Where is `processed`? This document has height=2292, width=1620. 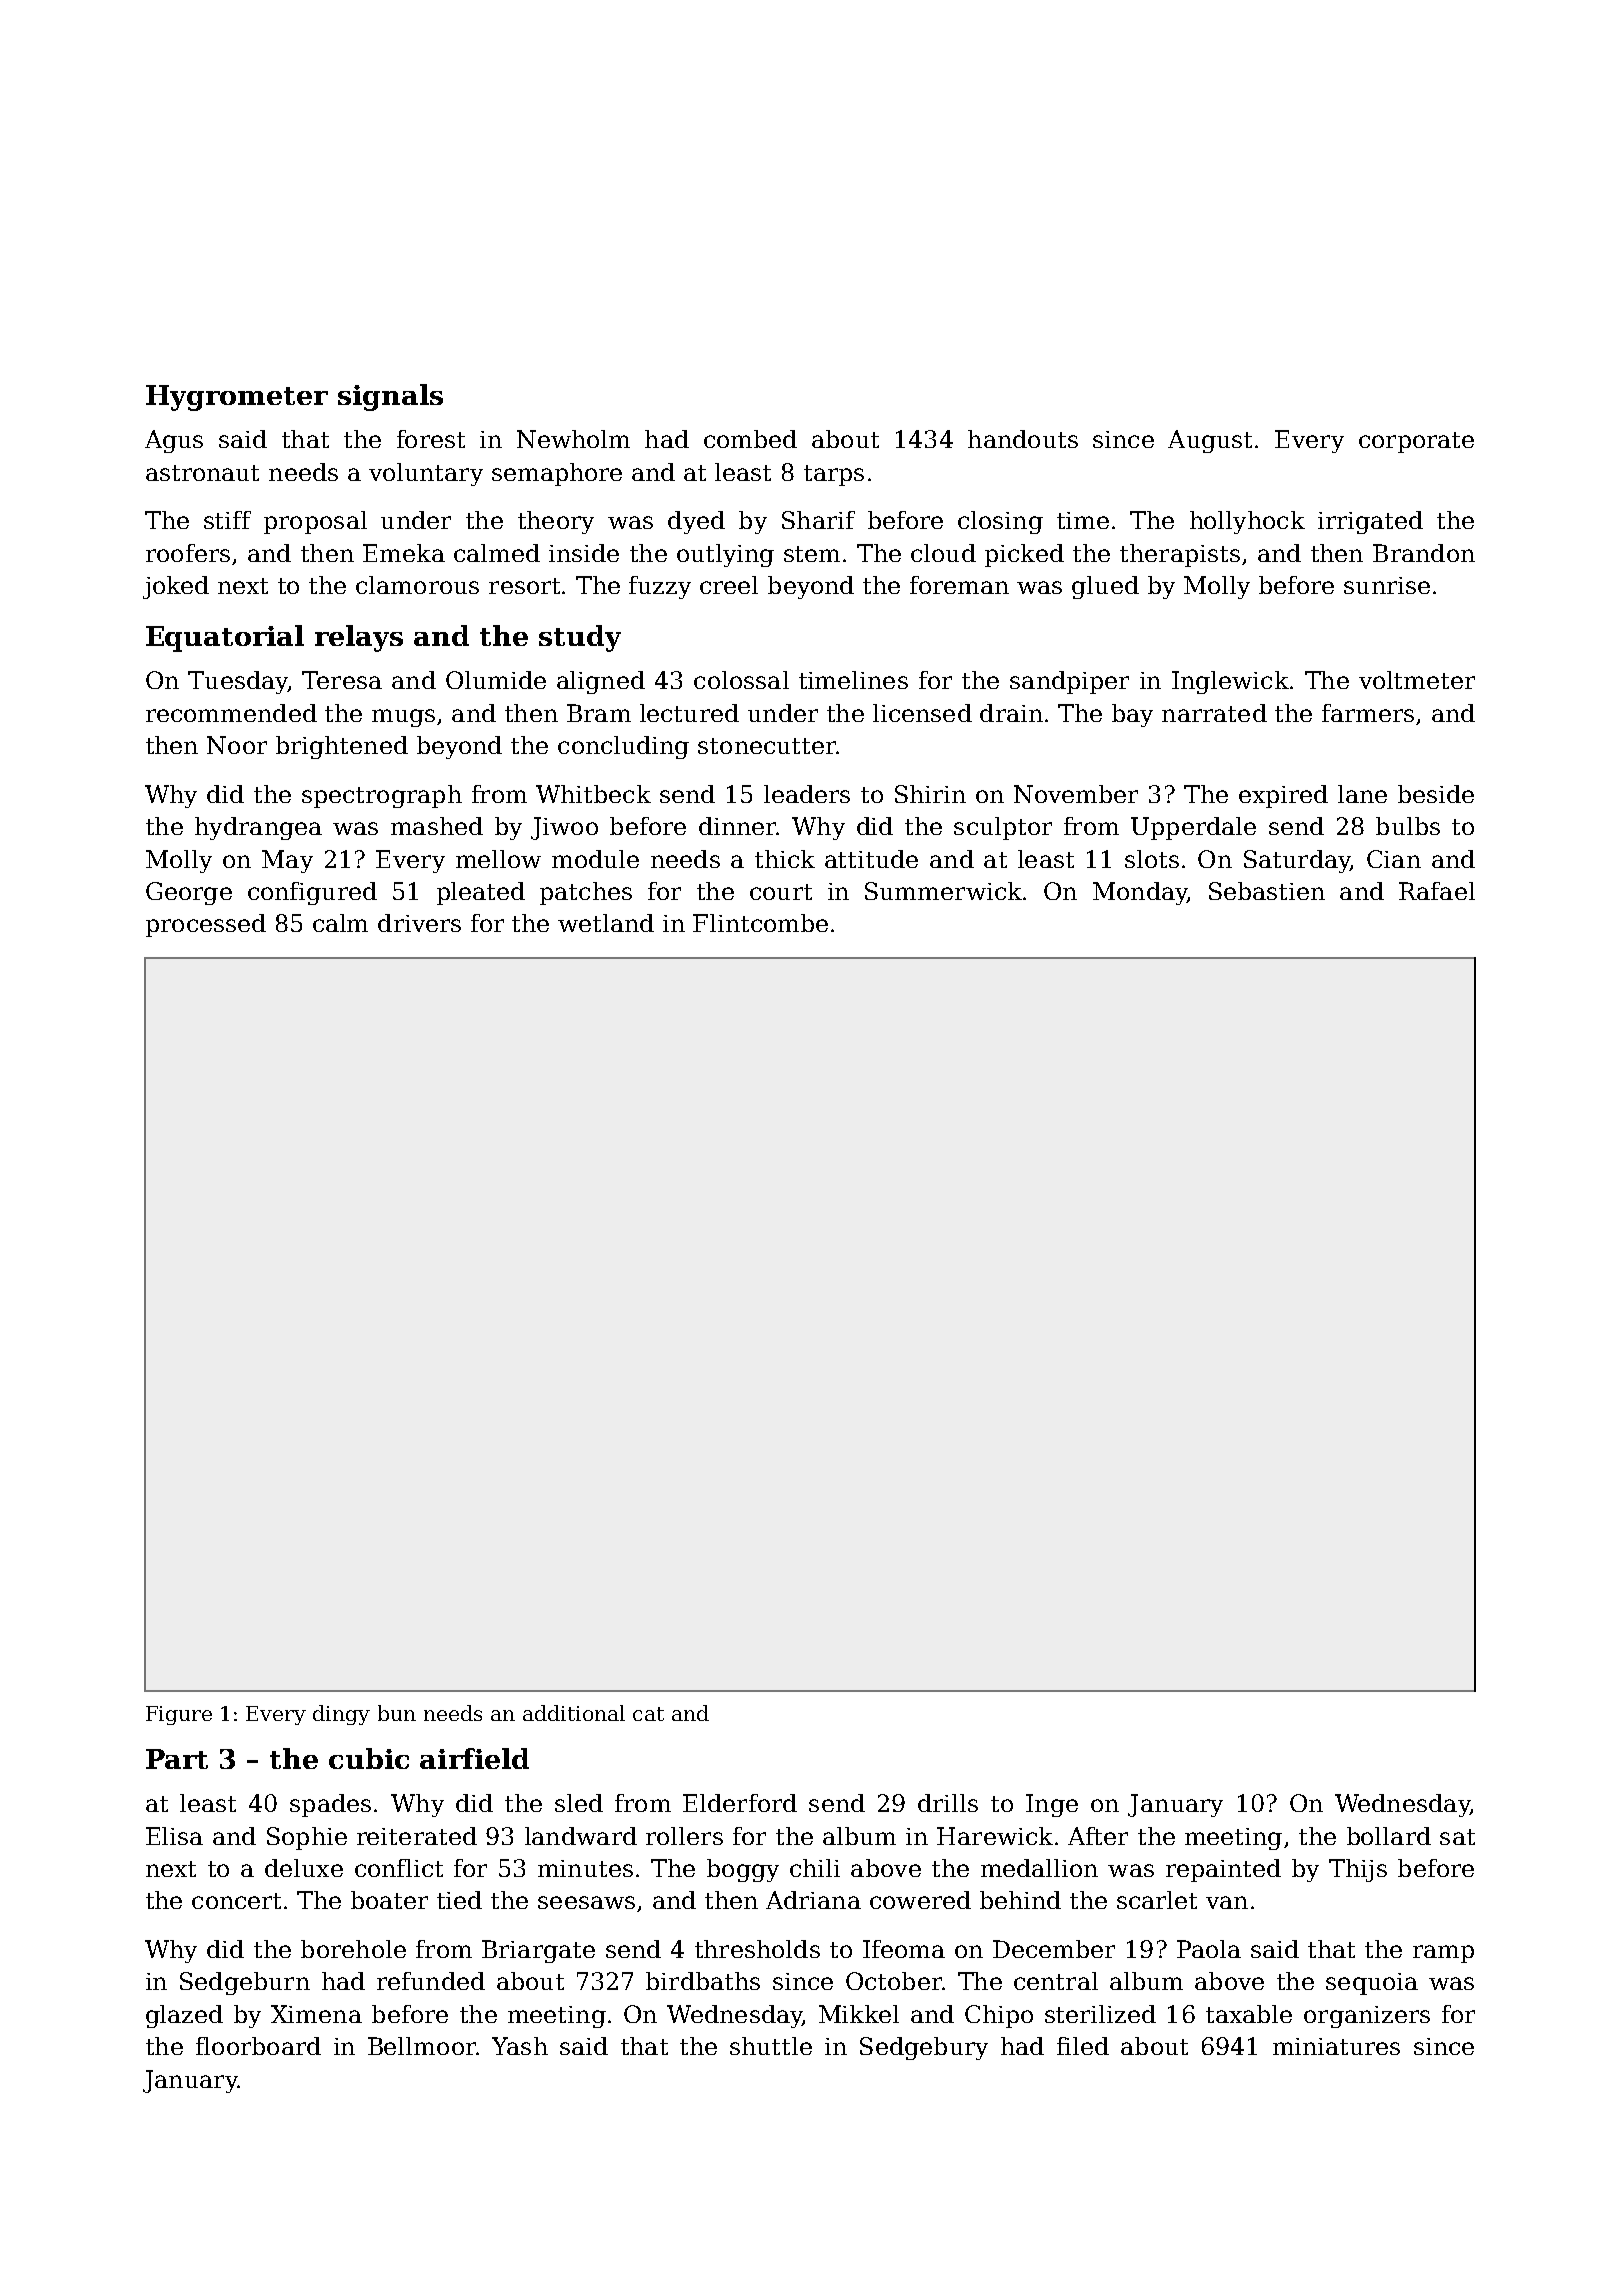
processed is located at coordinates (206, 925).
